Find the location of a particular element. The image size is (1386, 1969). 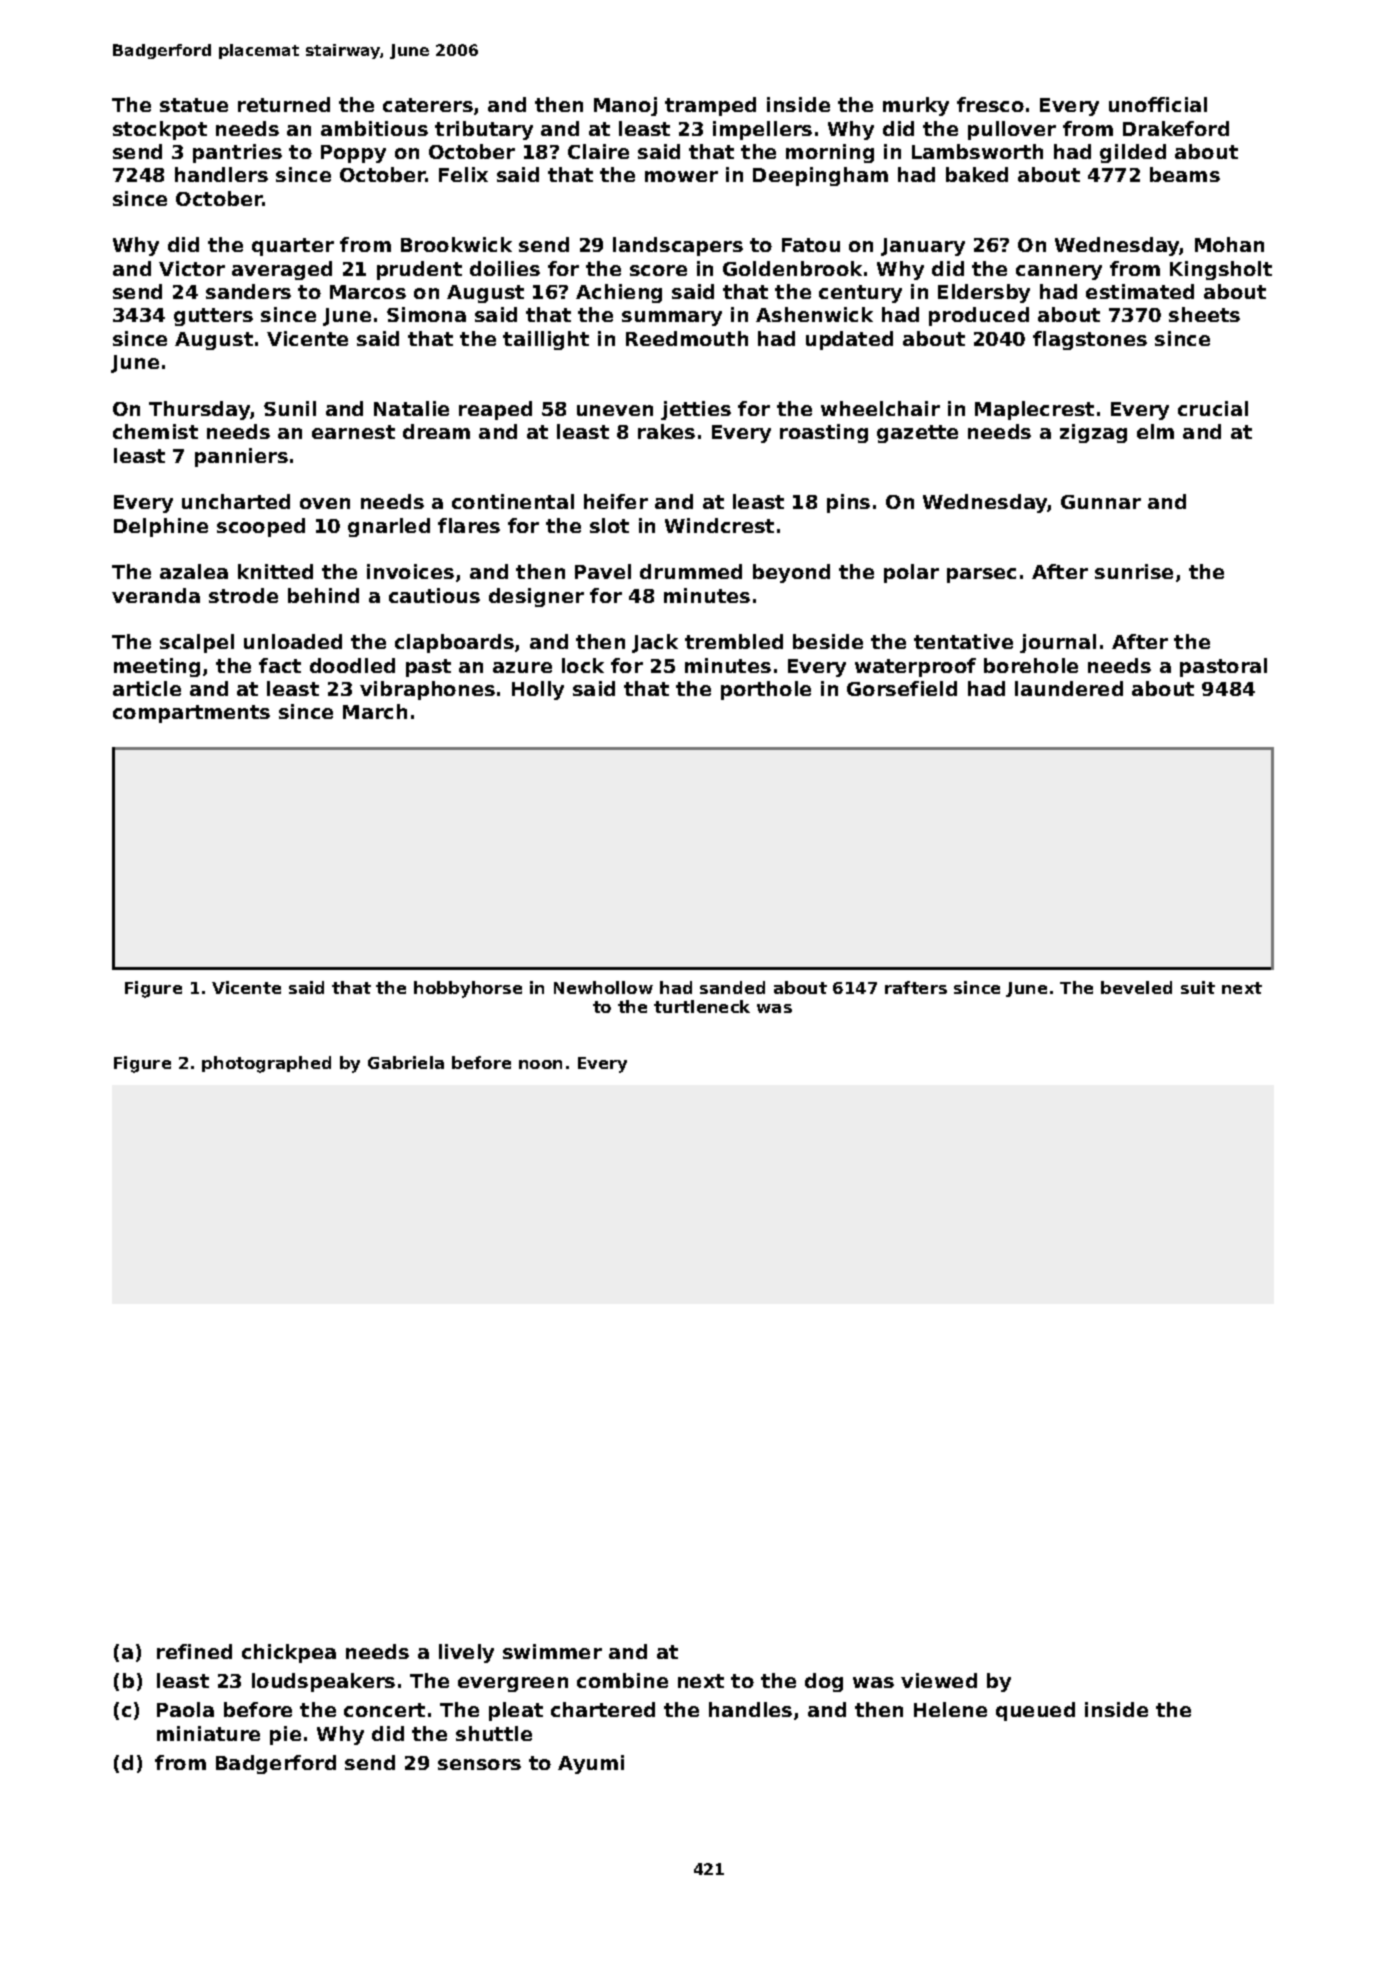

sunrise is located at coordinates (1134, 571).
